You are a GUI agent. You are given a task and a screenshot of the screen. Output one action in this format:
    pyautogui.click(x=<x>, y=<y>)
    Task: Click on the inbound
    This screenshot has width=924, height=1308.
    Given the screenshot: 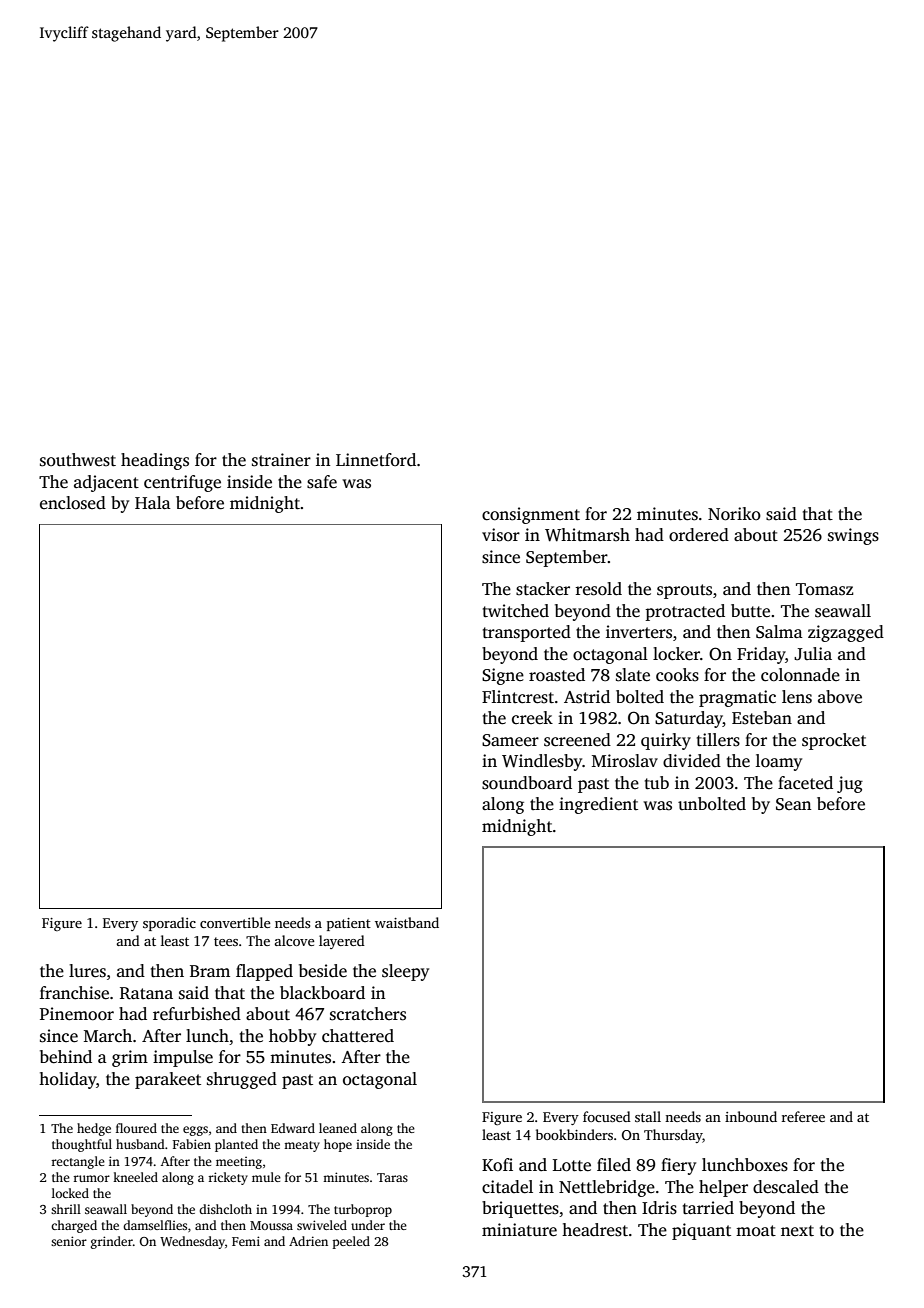 What is the action you would take?
    pyautogui.click(x=751, y=1116)
